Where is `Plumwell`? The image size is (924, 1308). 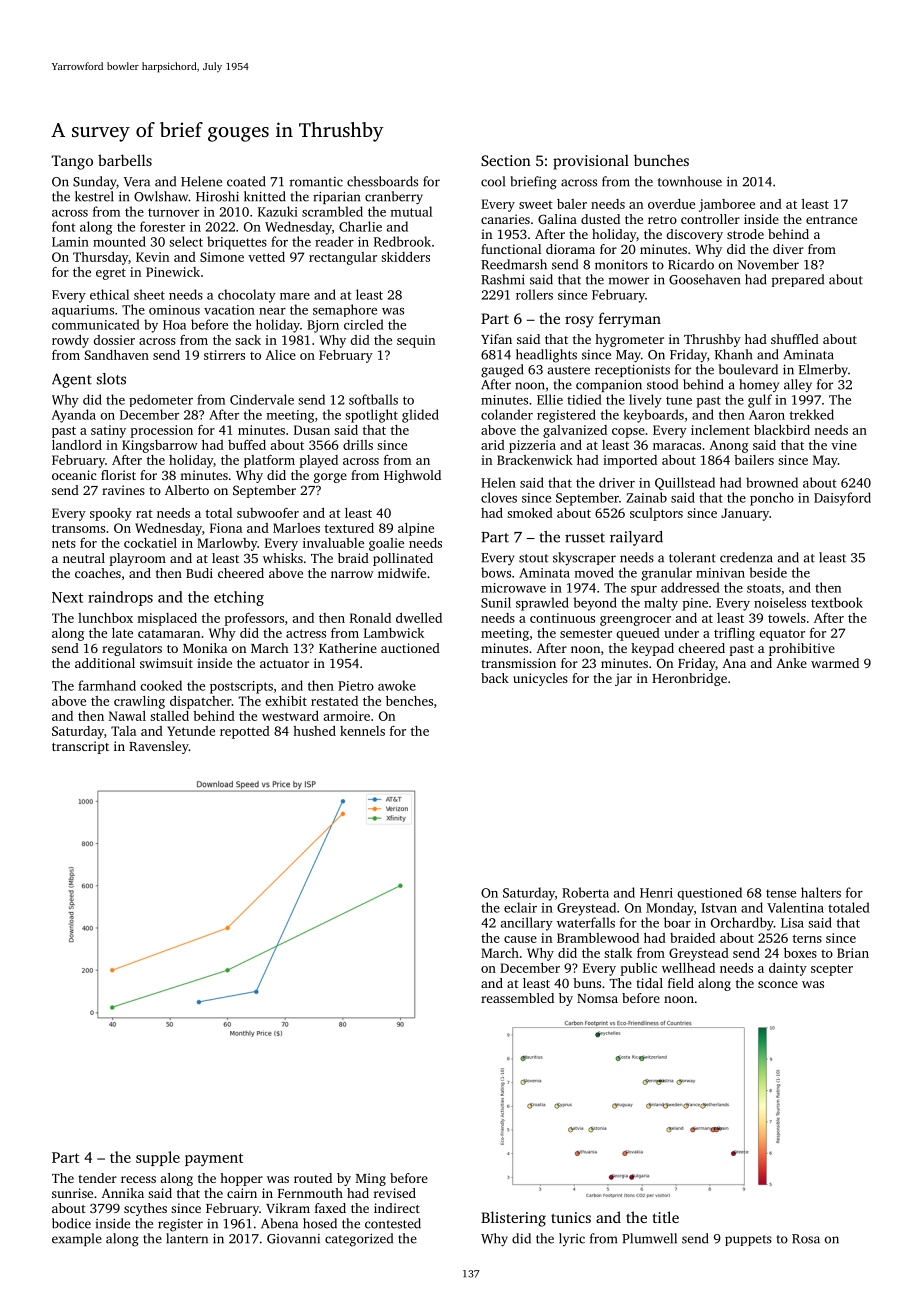 Plumwell is located at coordinates (649, 1238).
